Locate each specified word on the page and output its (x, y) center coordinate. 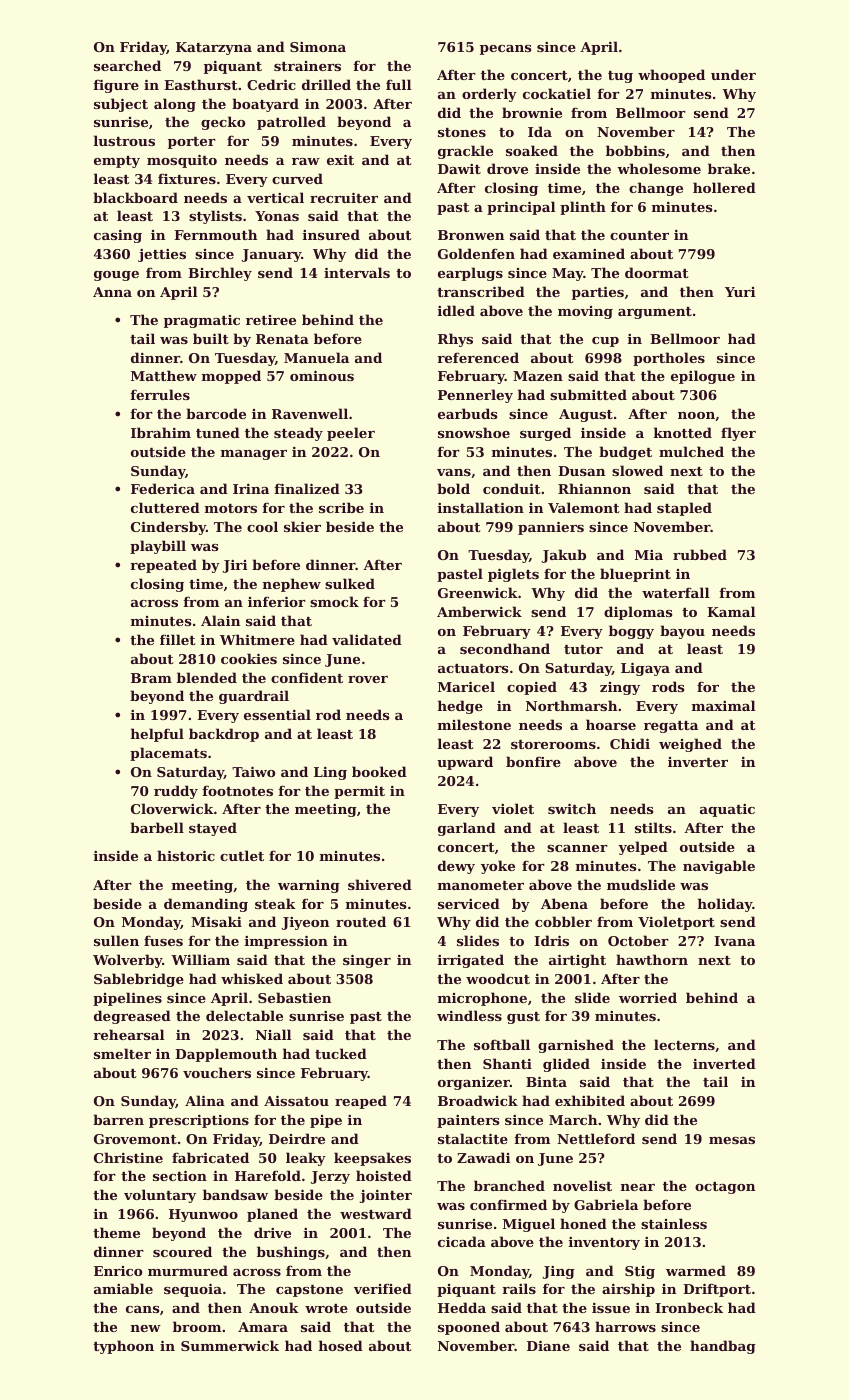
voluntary (160, 1196)
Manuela (316, 357)
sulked (350, 583)
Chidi (630, 743)
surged (545, 434)
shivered (380, 884)
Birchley (220, 274)
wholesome (659, 168)
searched (127, 65)
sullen (116, 940)
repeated (163, 566)
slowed (637, 470)
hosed (341, 1345)
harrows (625, 1326)
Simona (318, 47)
